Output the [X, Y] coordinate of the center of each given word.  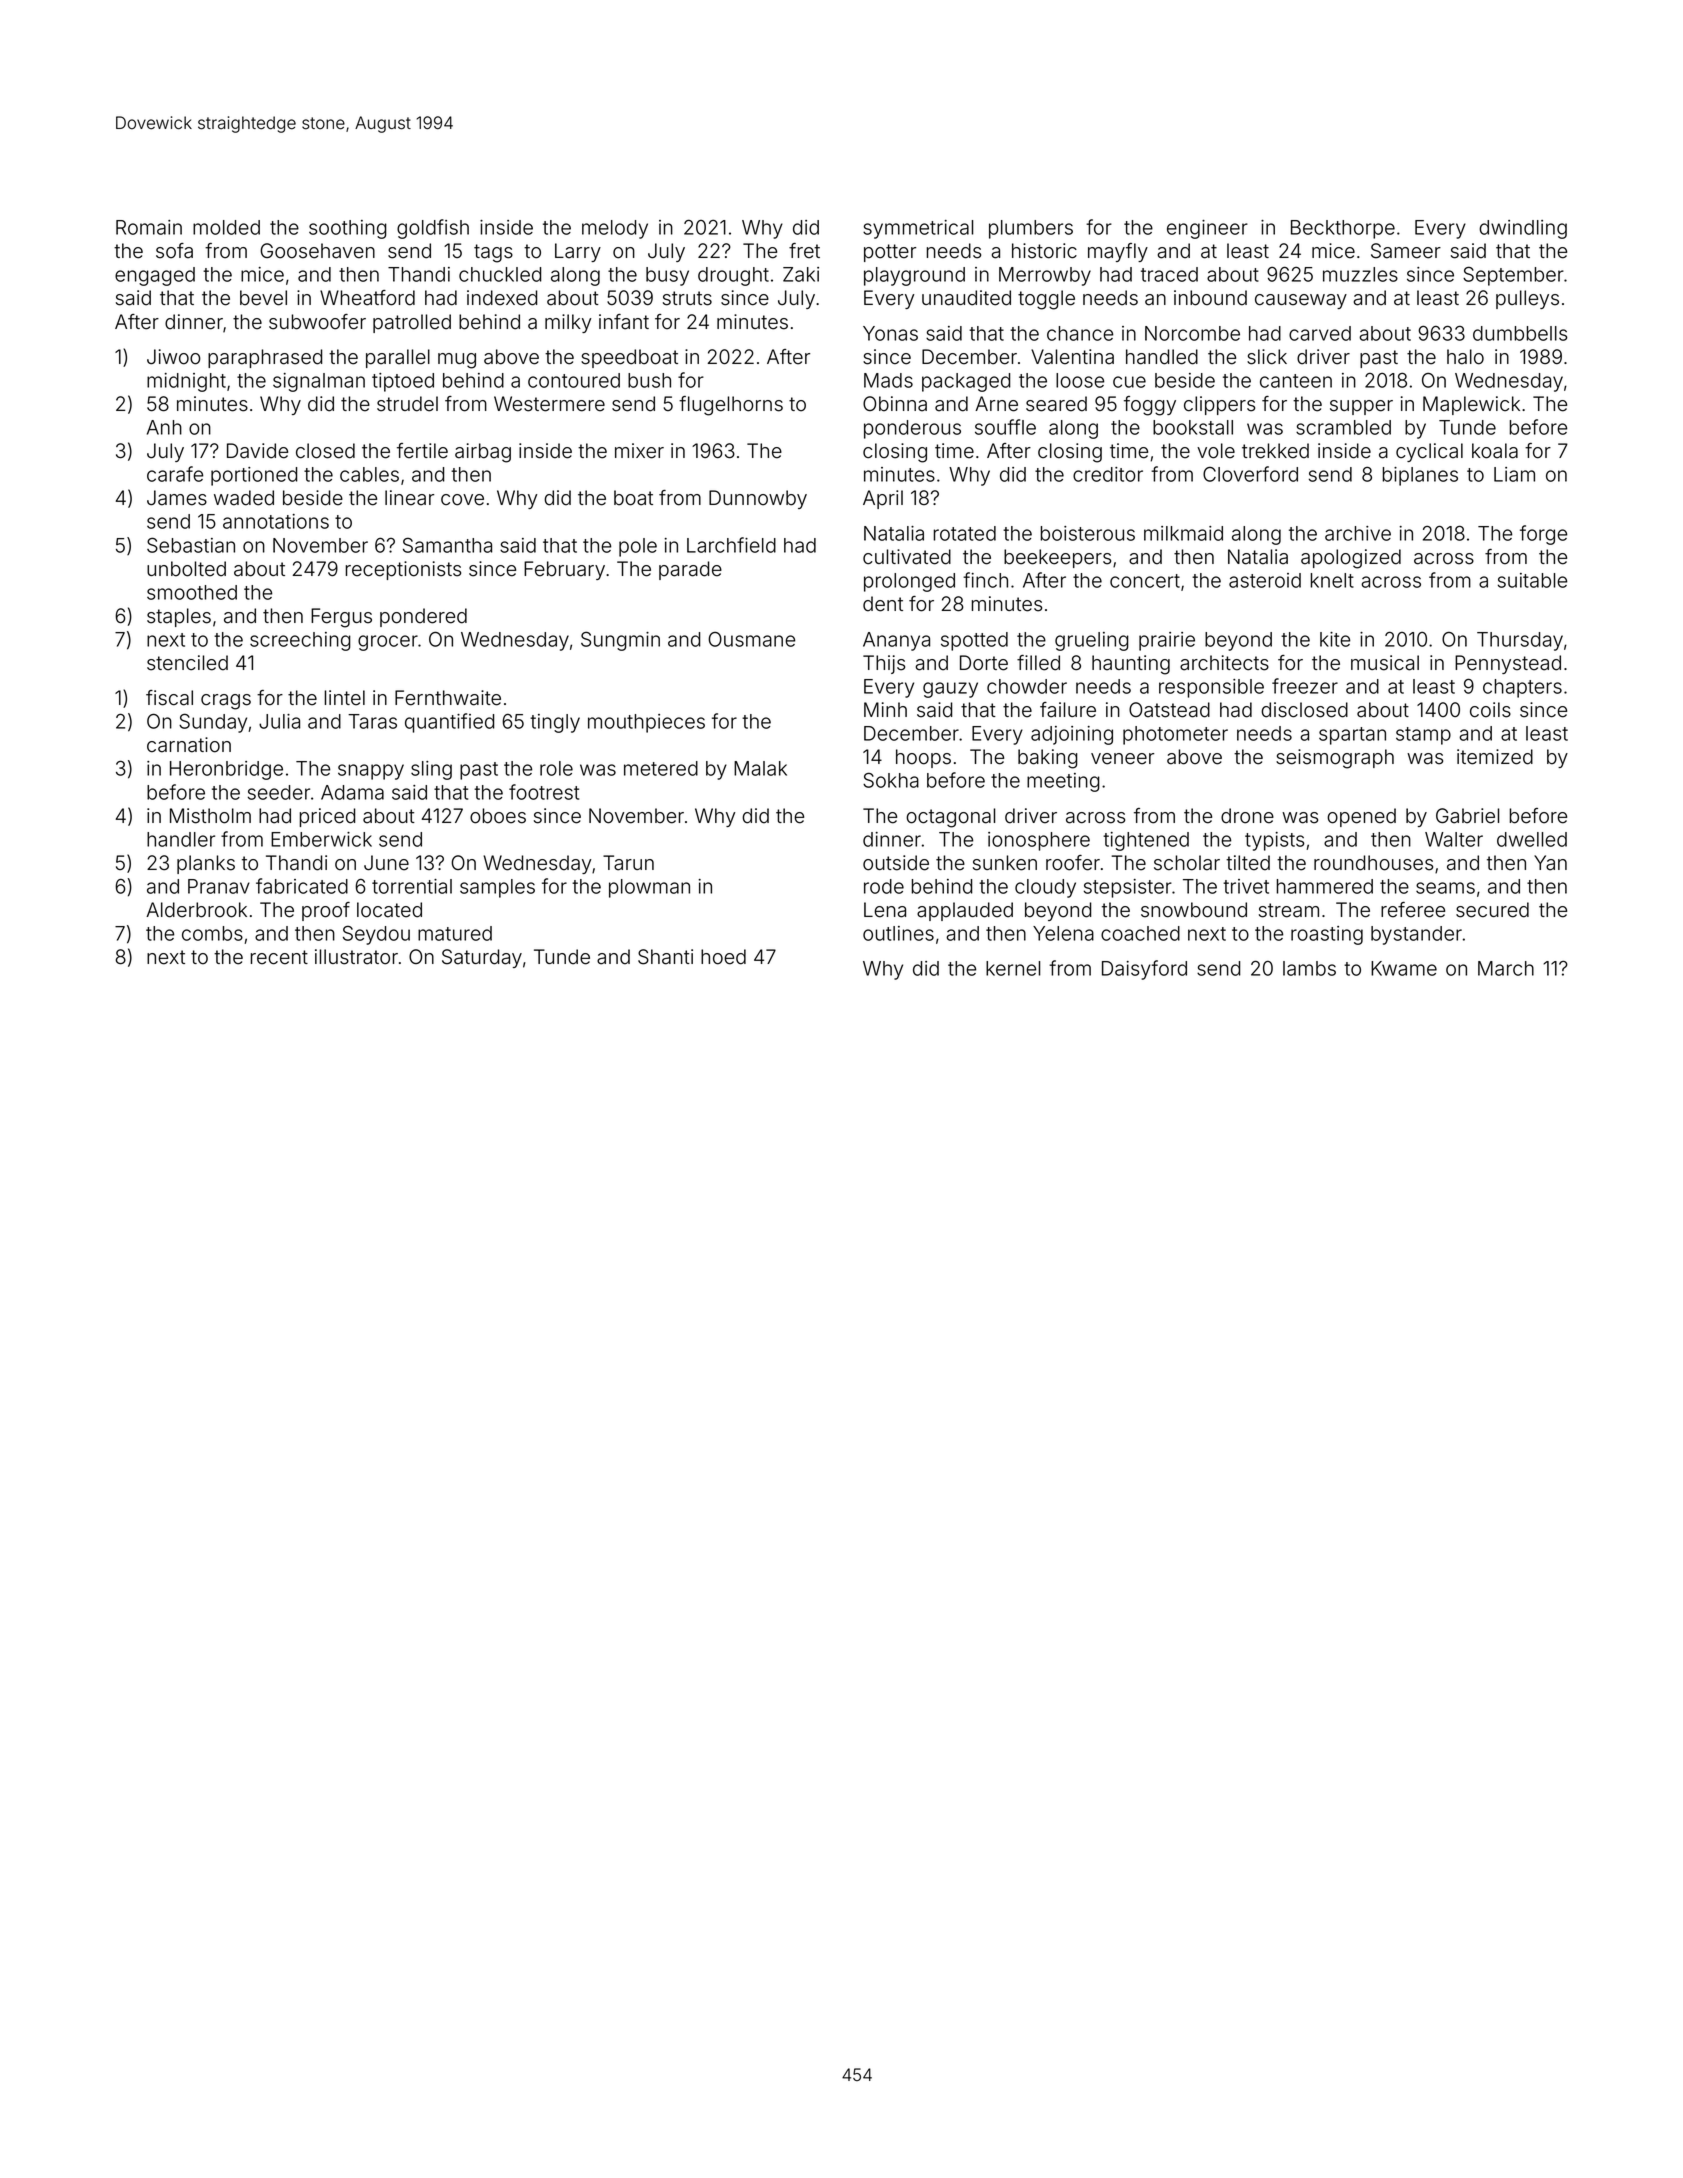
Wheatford [367, 298]
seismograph [1335, 759]
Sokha [891, 780]
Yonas [890, 333]
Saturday [482, 958]
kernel [1013, 968]
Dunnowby [758, 499]
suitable [1532, 580]
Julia [279, 721]
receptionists [403, 570]
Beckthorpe [1343, 229]
